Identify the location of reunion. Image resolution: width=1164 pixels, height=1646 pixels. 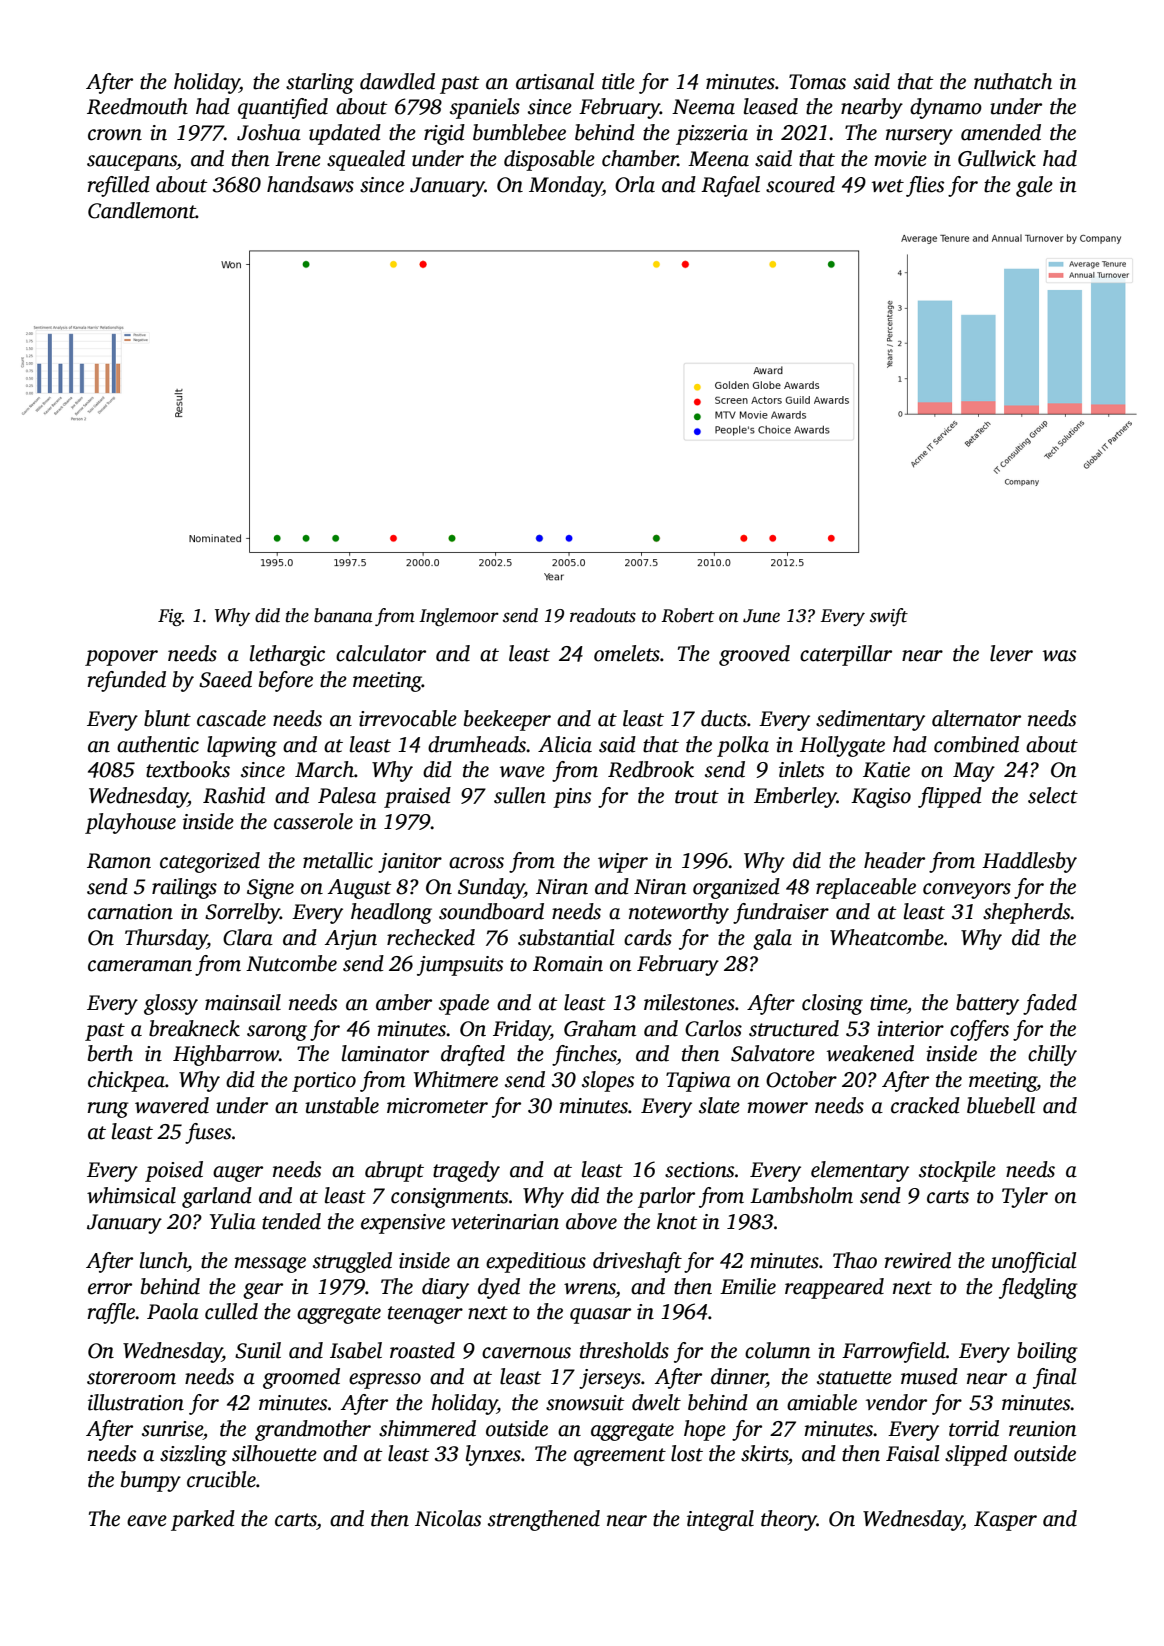
(1043, 1429).
